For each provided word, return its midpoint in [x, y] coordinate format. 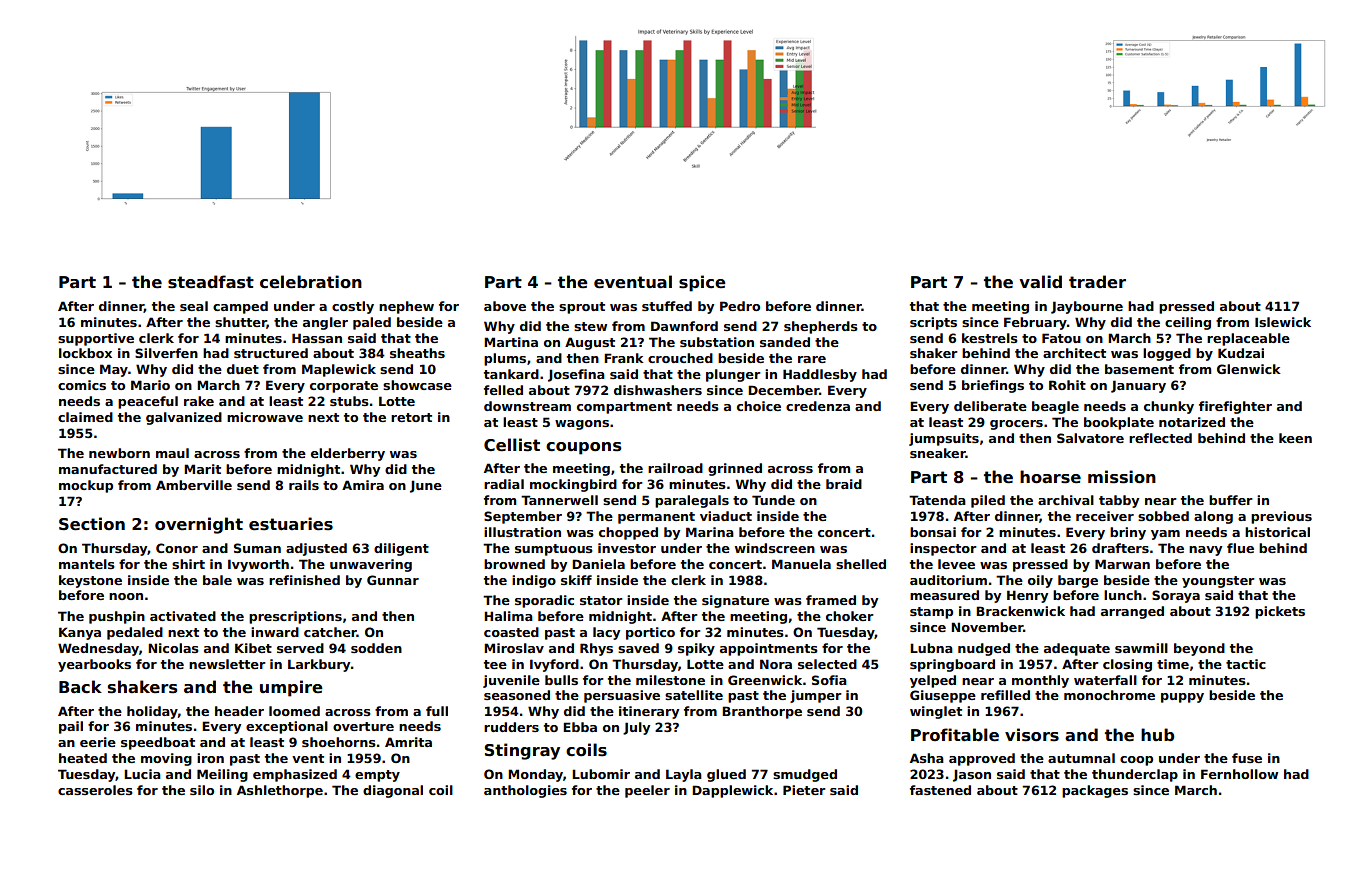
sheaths [417, 353]
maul [172, 453]
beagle [1055, 407]
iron [210, 758]
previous [1281, 517]
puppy [1182, 698]
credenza [818, 406]
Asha [927, 758]
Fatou [1061, 338]
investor [627, 548]
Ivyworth [258, 565]
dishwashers [658, 390]
